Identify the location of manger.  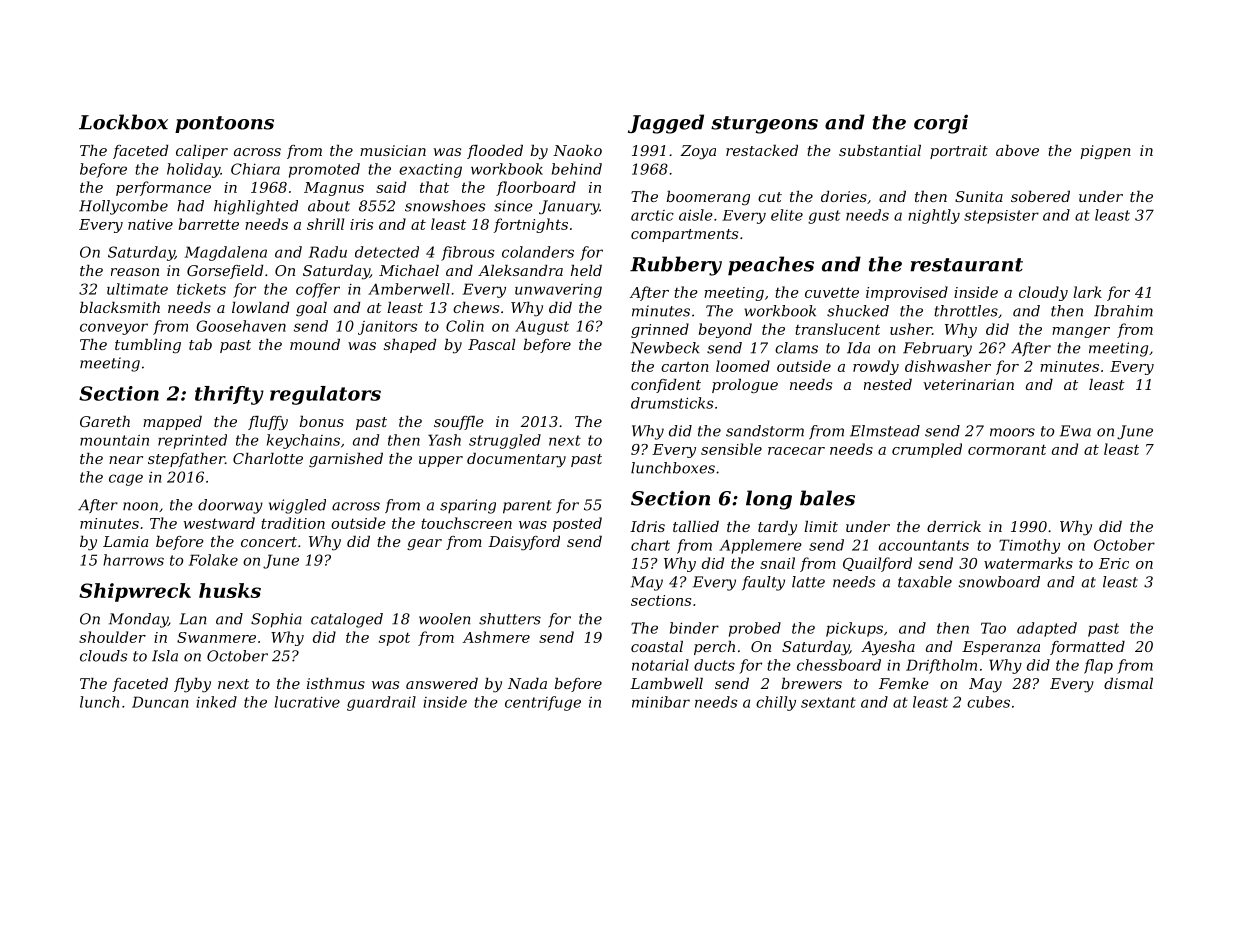
(1081, 332).
